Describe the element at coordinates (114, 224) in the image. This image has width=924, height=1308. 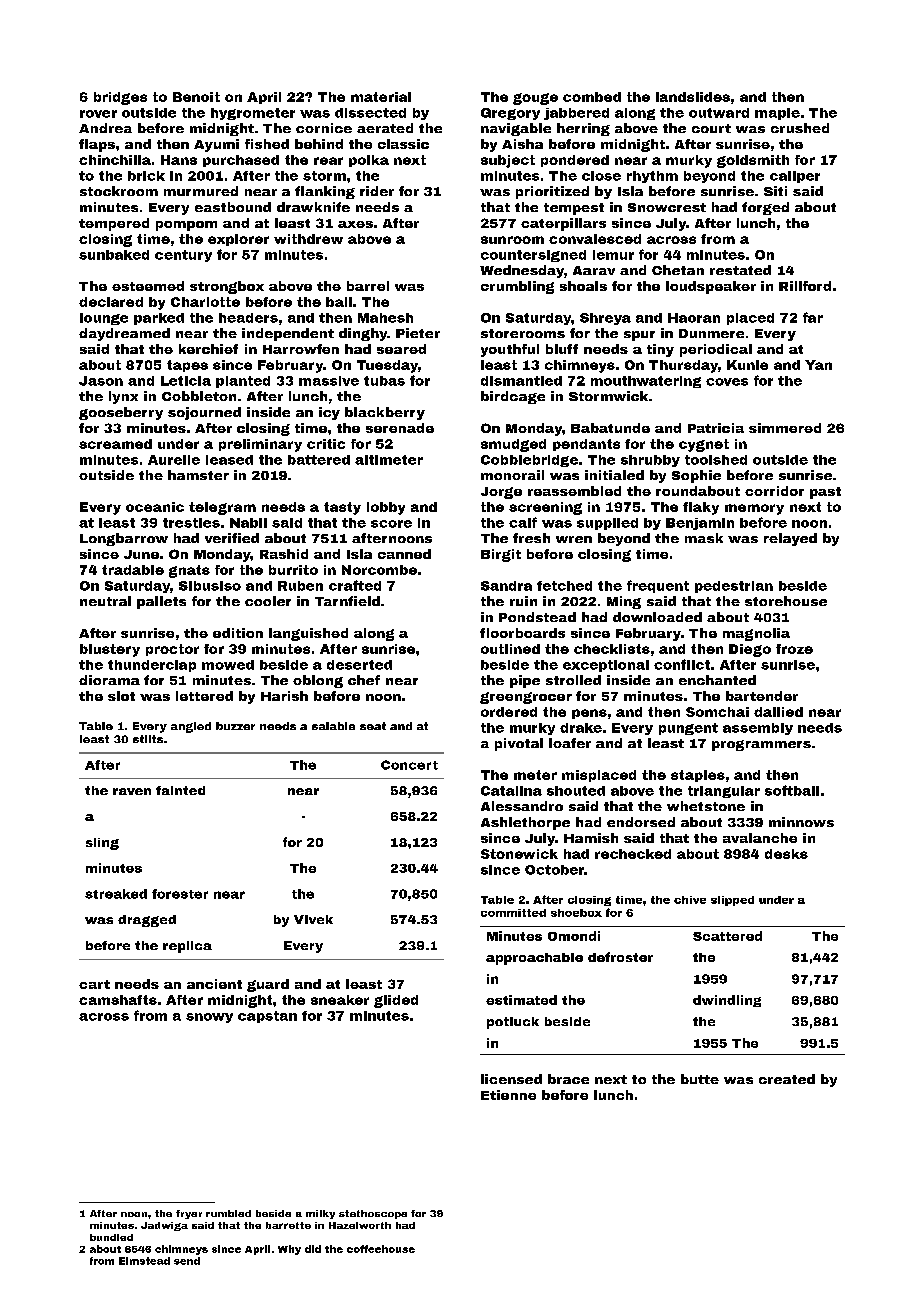
I see `tempered` at that location.
